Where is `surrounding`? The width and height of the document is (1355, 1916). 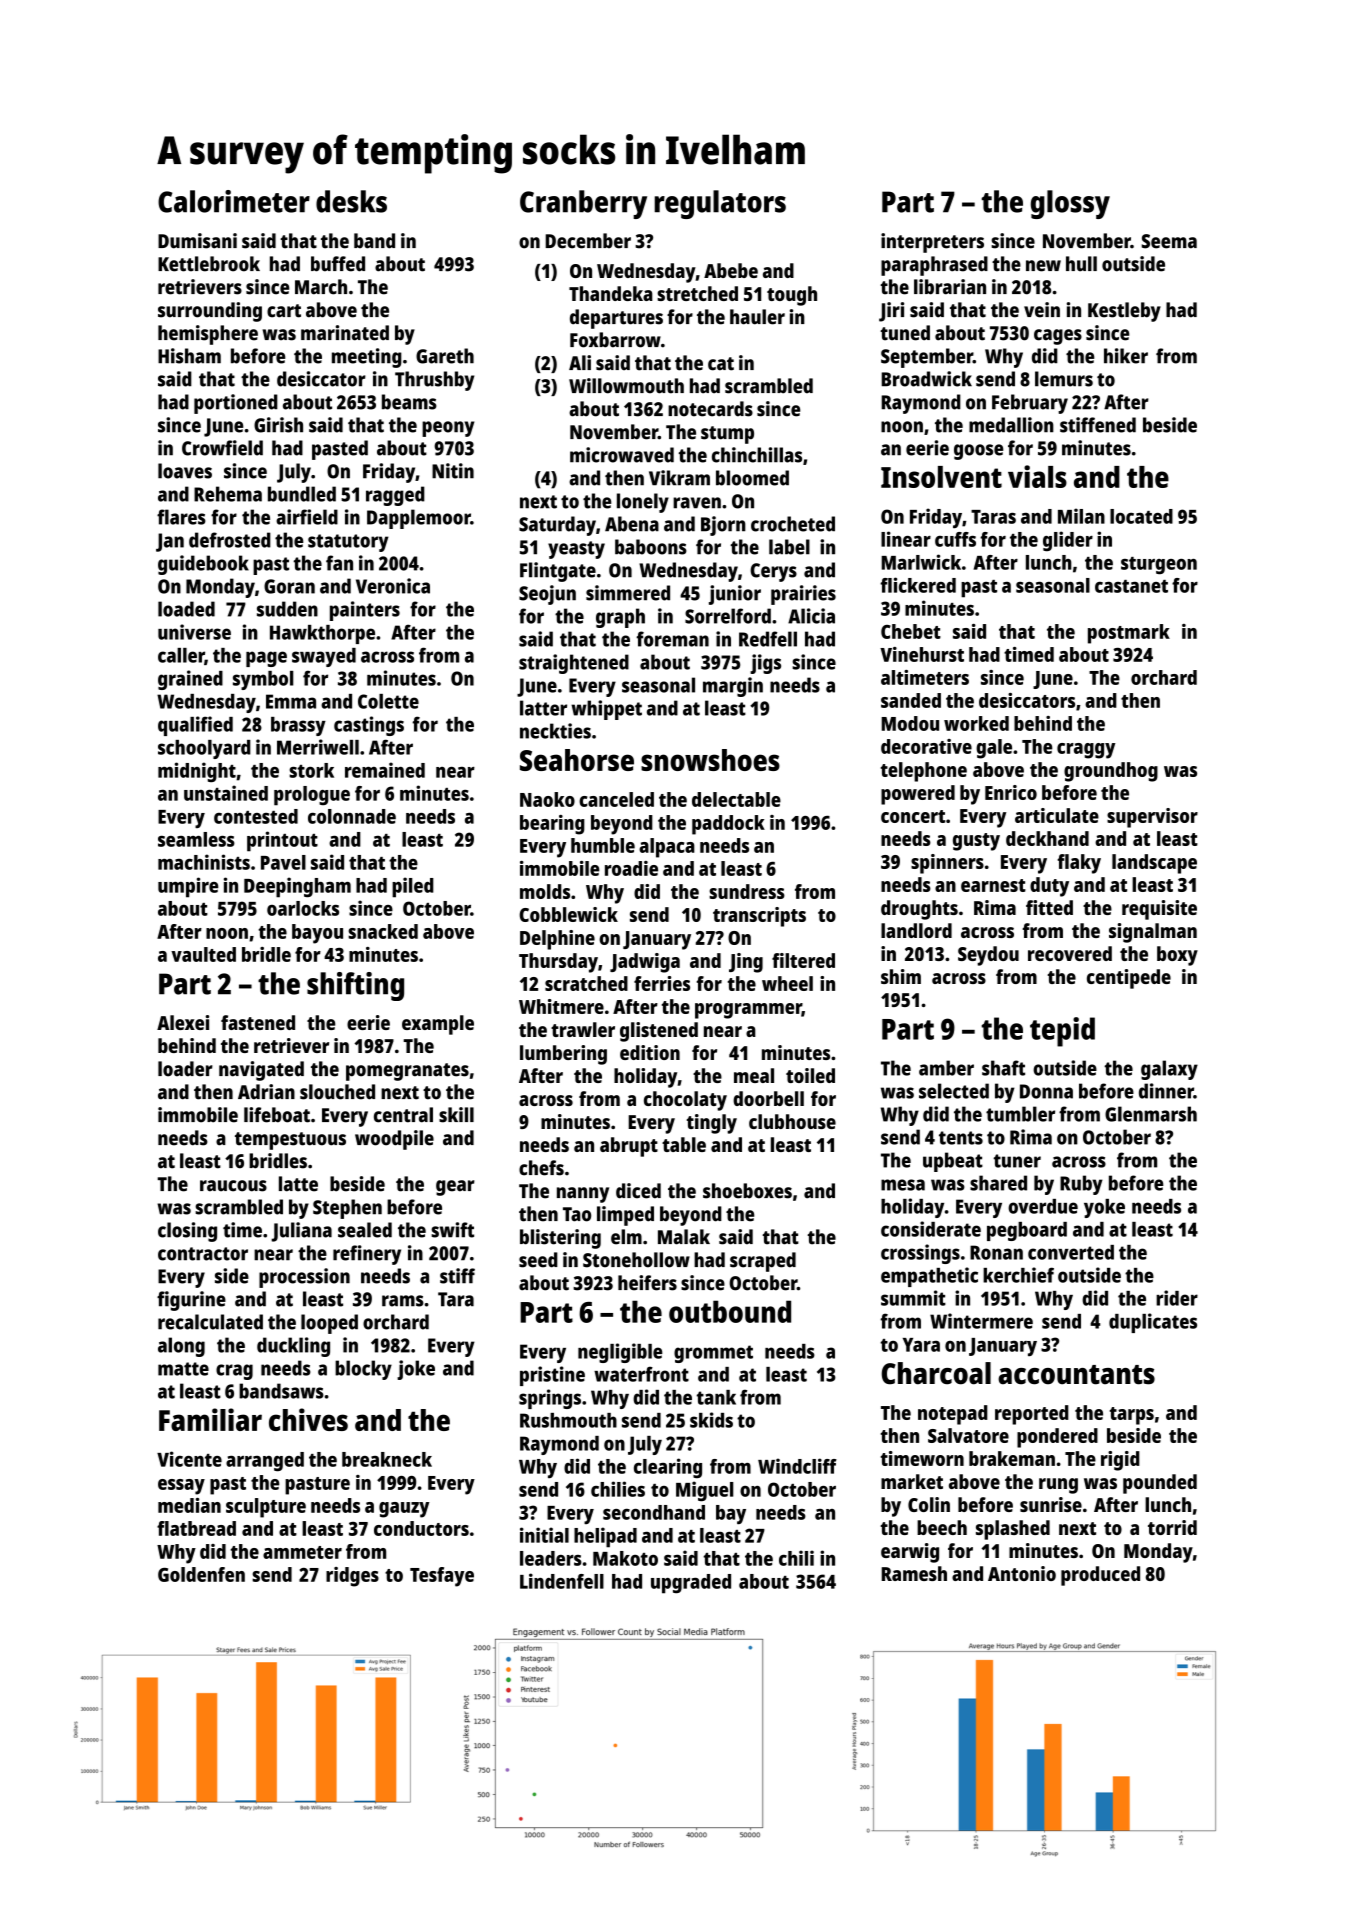
surrounding is located at coordinates (210, 312).
